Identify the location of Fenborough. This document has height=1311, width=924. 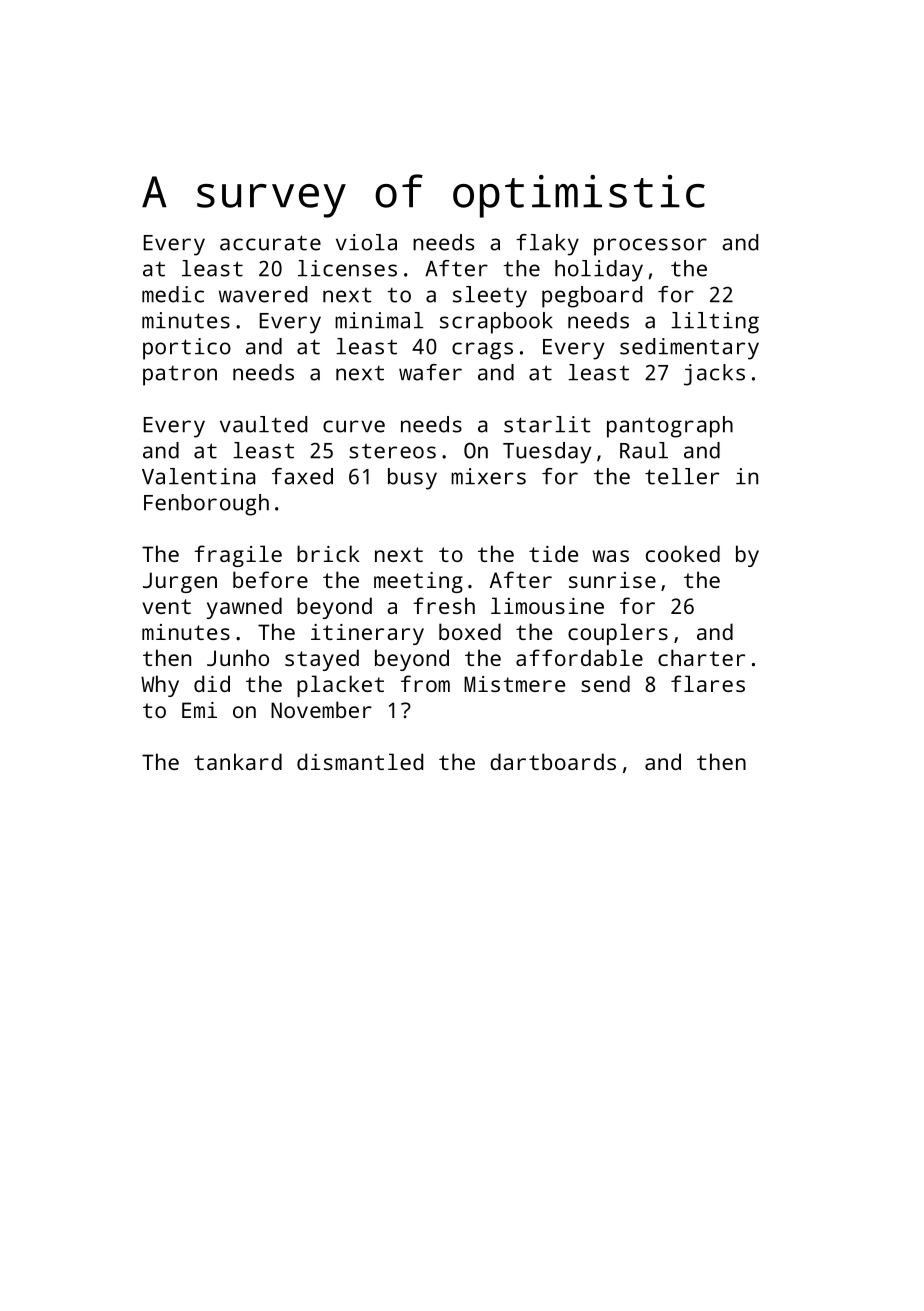
(206, 505).
